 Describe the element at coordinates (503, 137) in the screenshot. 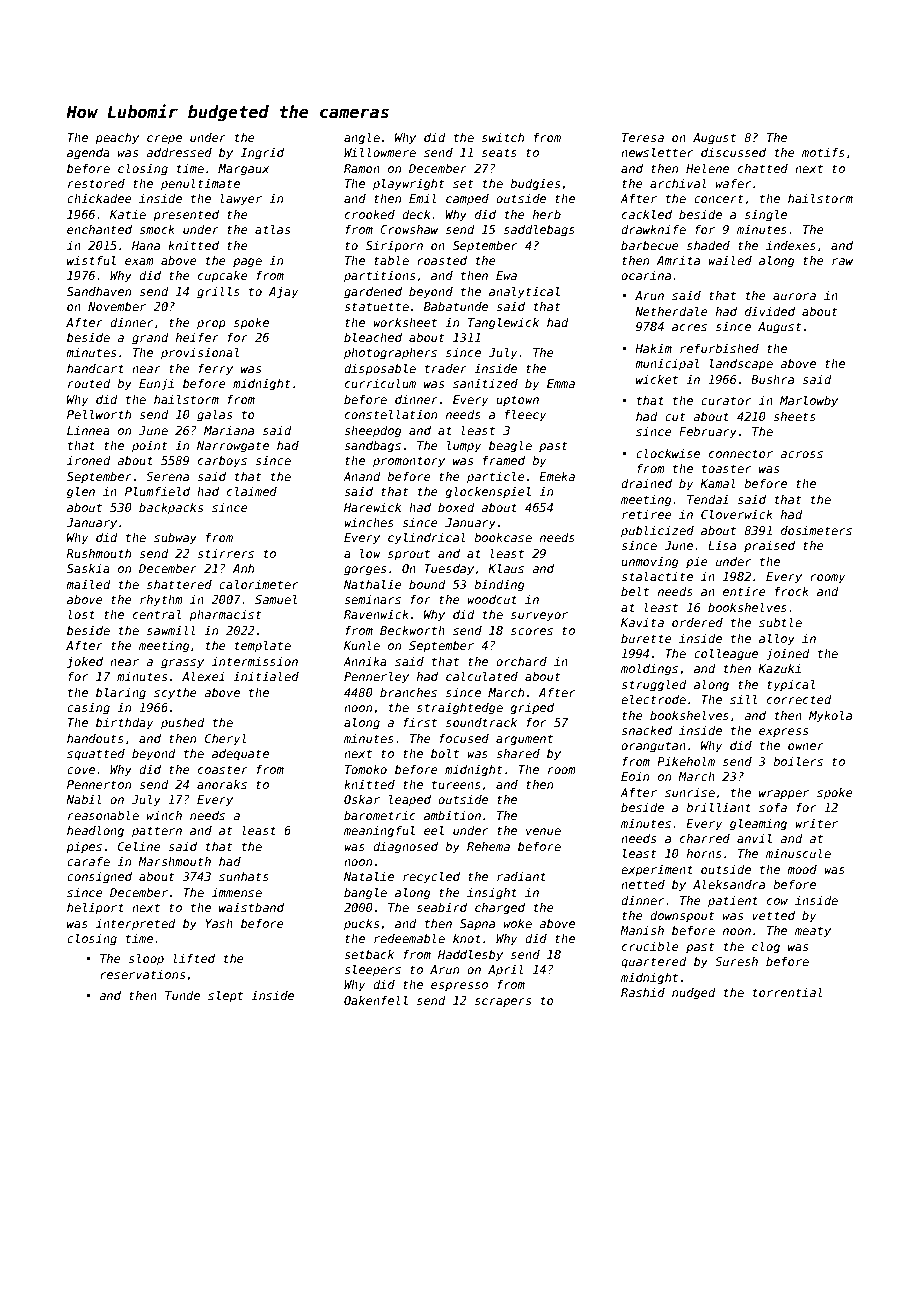

I see `switch` at that location.
